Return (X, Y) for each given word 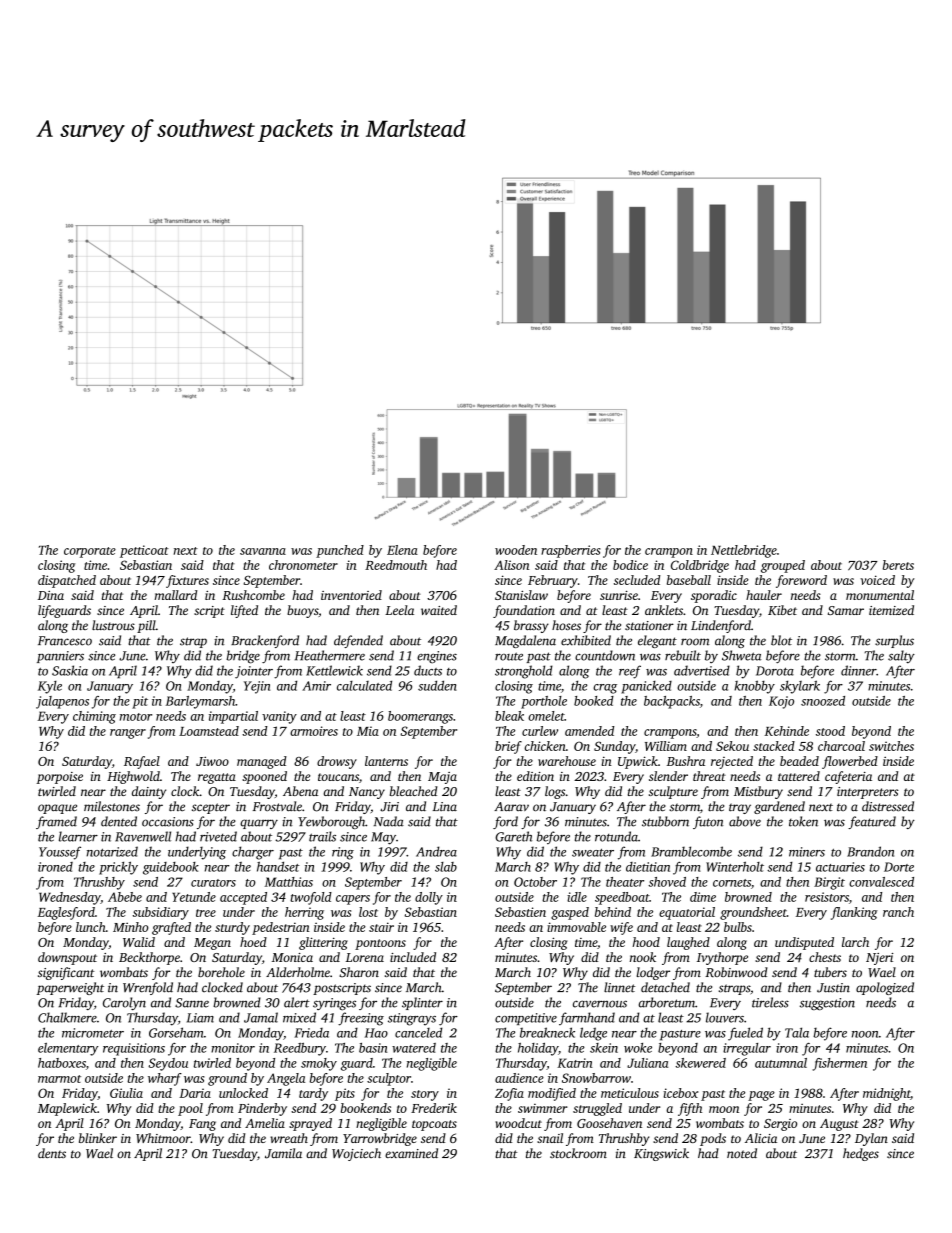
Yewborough (331, 822)
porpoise (59, 778)
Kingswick (661, 1154)
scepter (211, 808)
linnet (619, 987)
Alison (512, 565)
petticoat (144, 551)
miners (807, 852)
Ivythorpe (722, 958)
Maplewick (67, 1109)
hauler (764, 595)
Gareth (513, 836)
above (745, 821)
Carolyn (124, 1003)
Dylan (871, 1139)
